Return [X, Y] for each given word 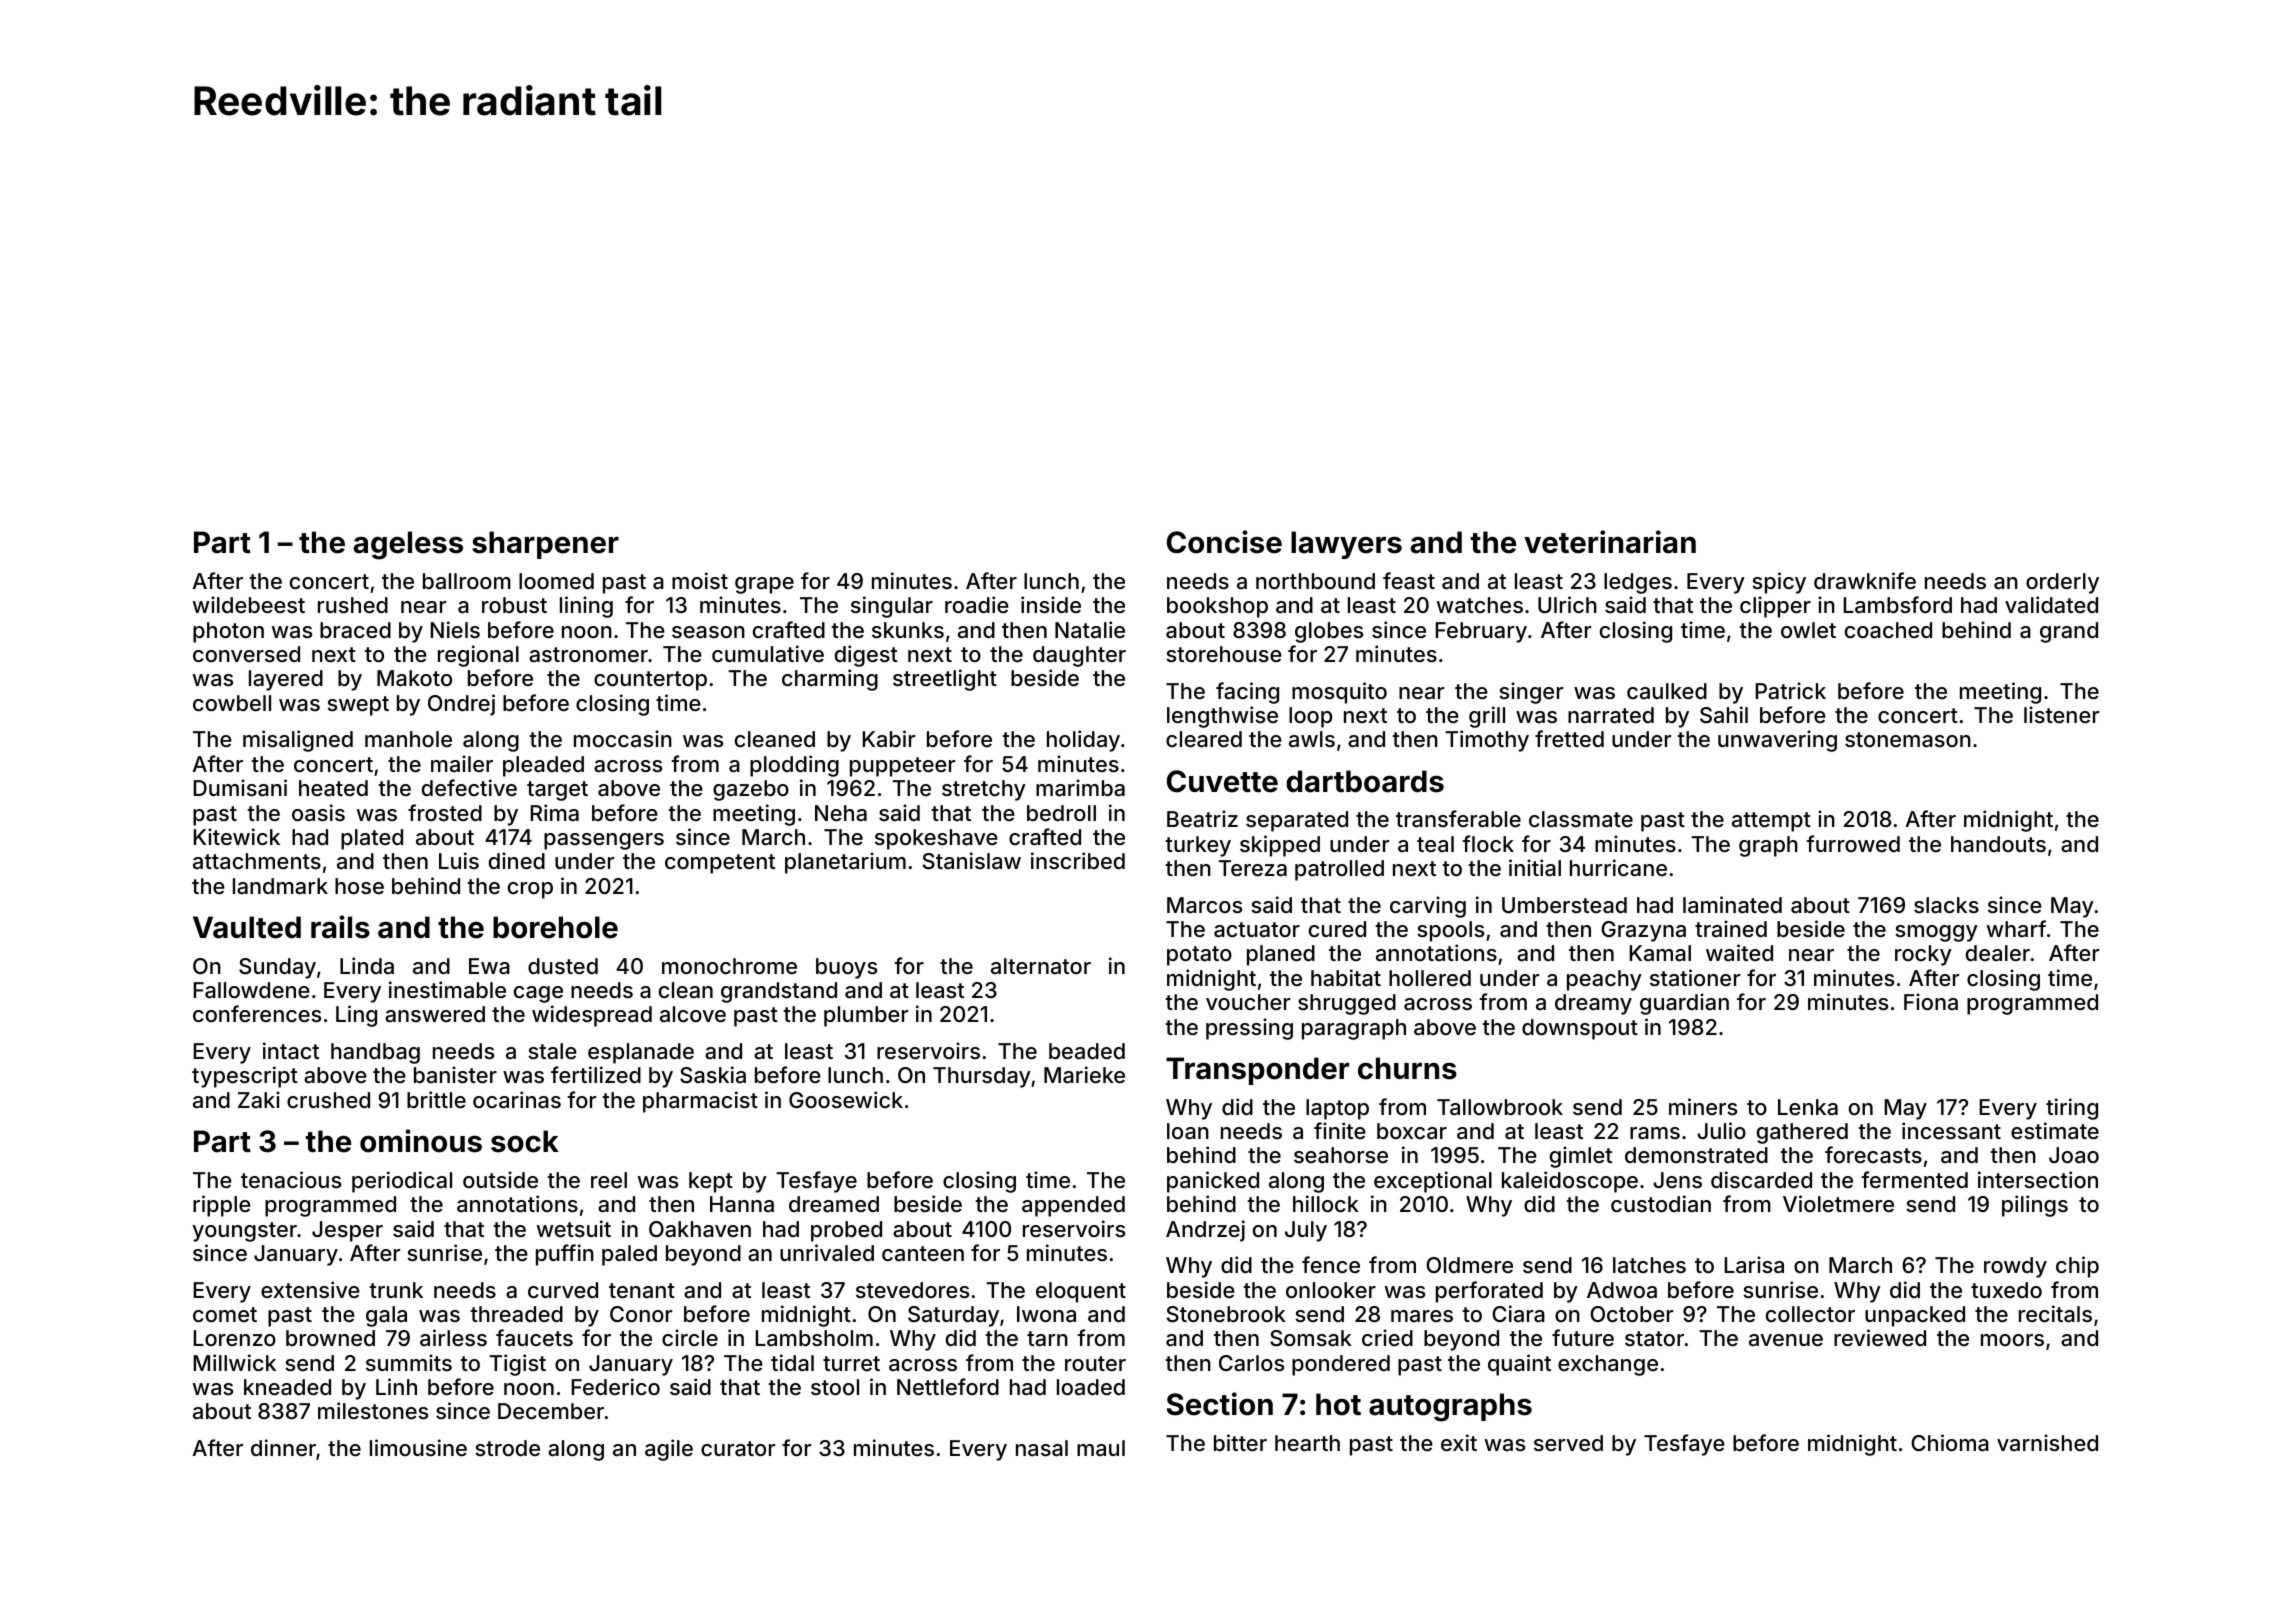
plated [372, 839]
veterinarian [1610, 542]
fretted [1569, 738]
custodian [1661, 1203]
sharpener [545, 545]
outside [500, 1179]
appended [1073, 1206]
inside [1051, 604]
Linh [396, 1386]
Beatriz [1202, 819]
